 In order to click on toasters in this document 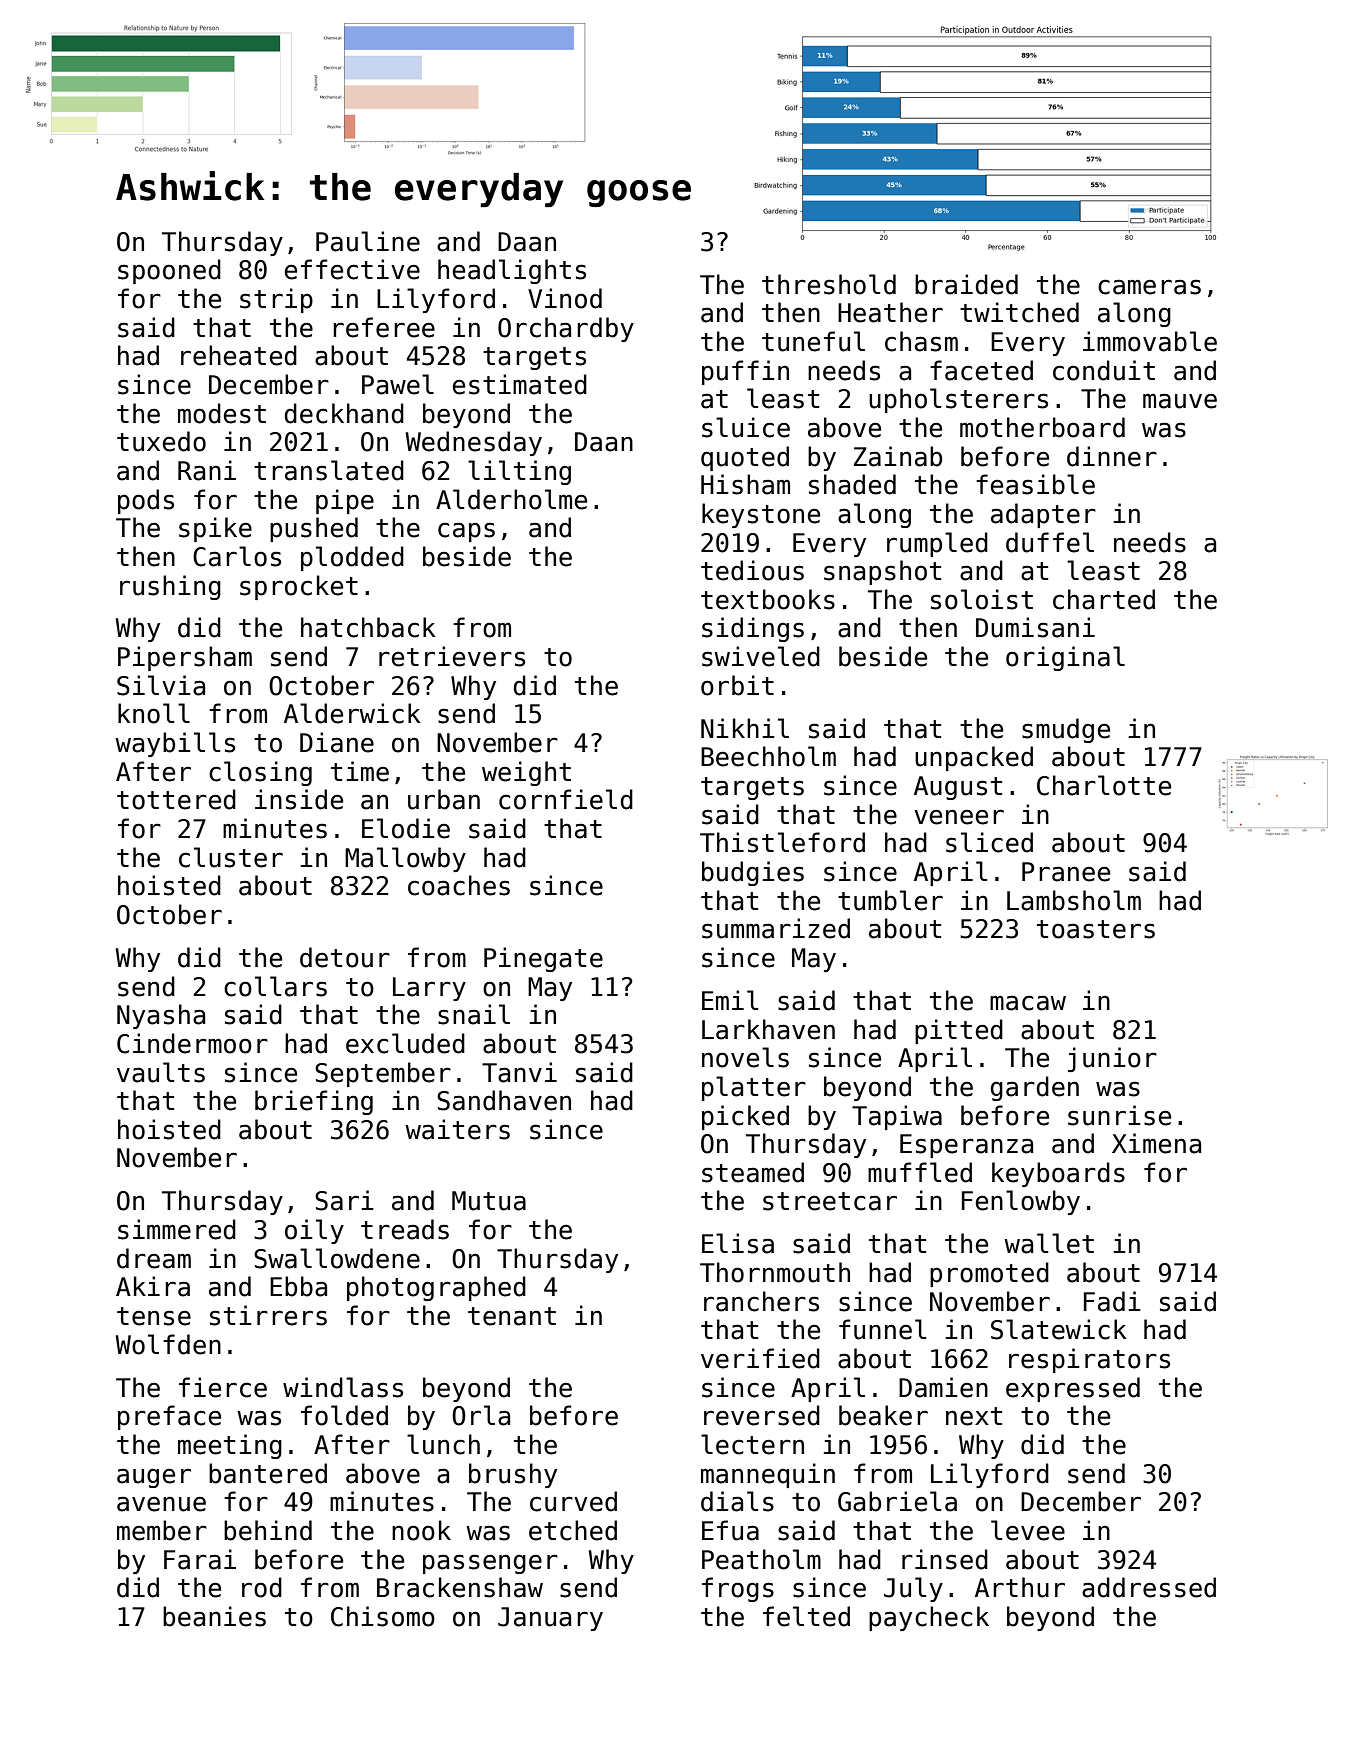, I will do `click(1096, 929)`.
